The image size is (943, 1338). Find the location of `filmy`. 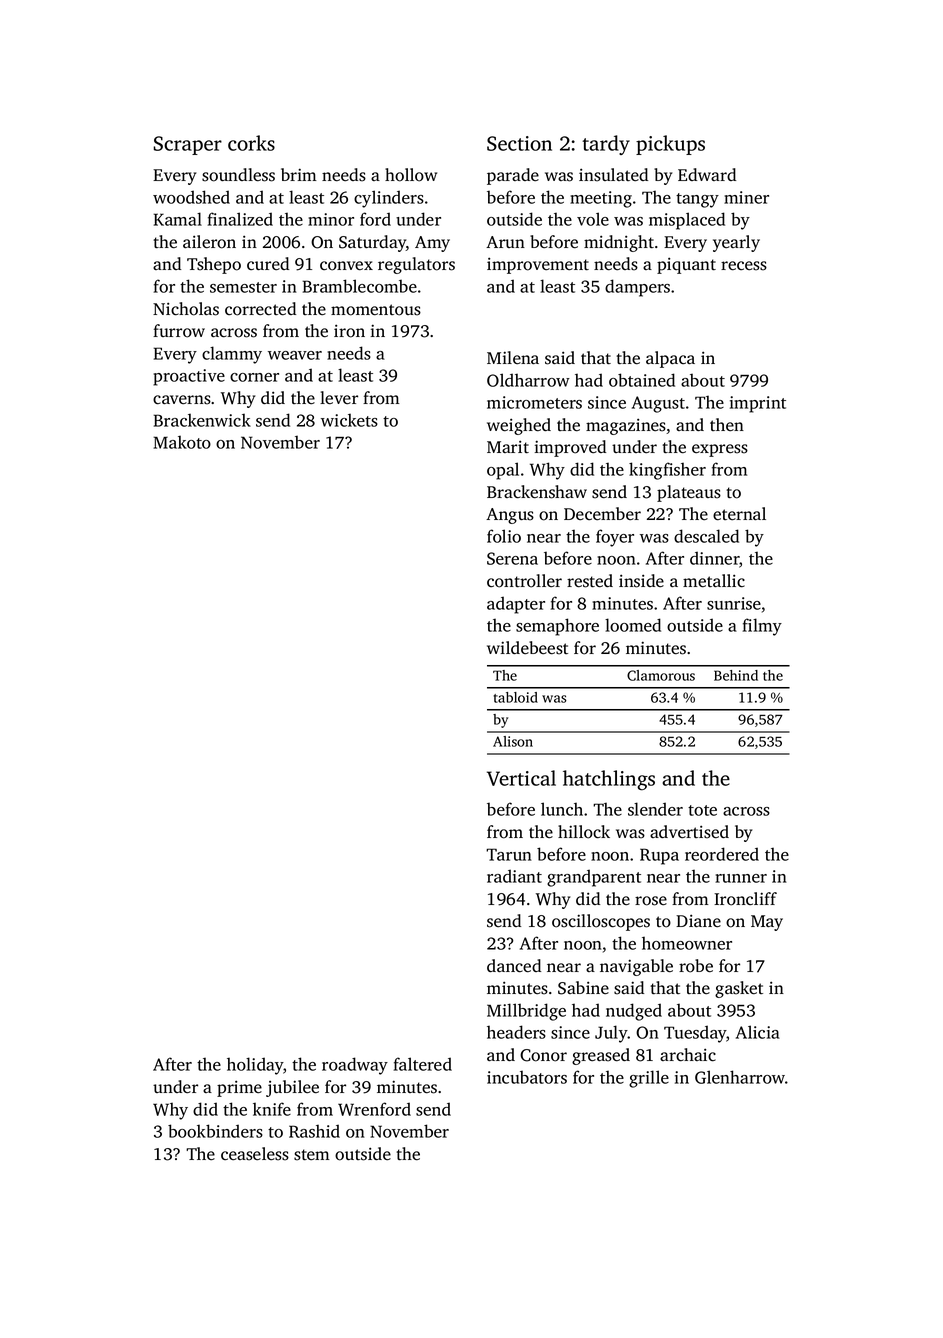

filmy is located at coordinates (762, 627).
